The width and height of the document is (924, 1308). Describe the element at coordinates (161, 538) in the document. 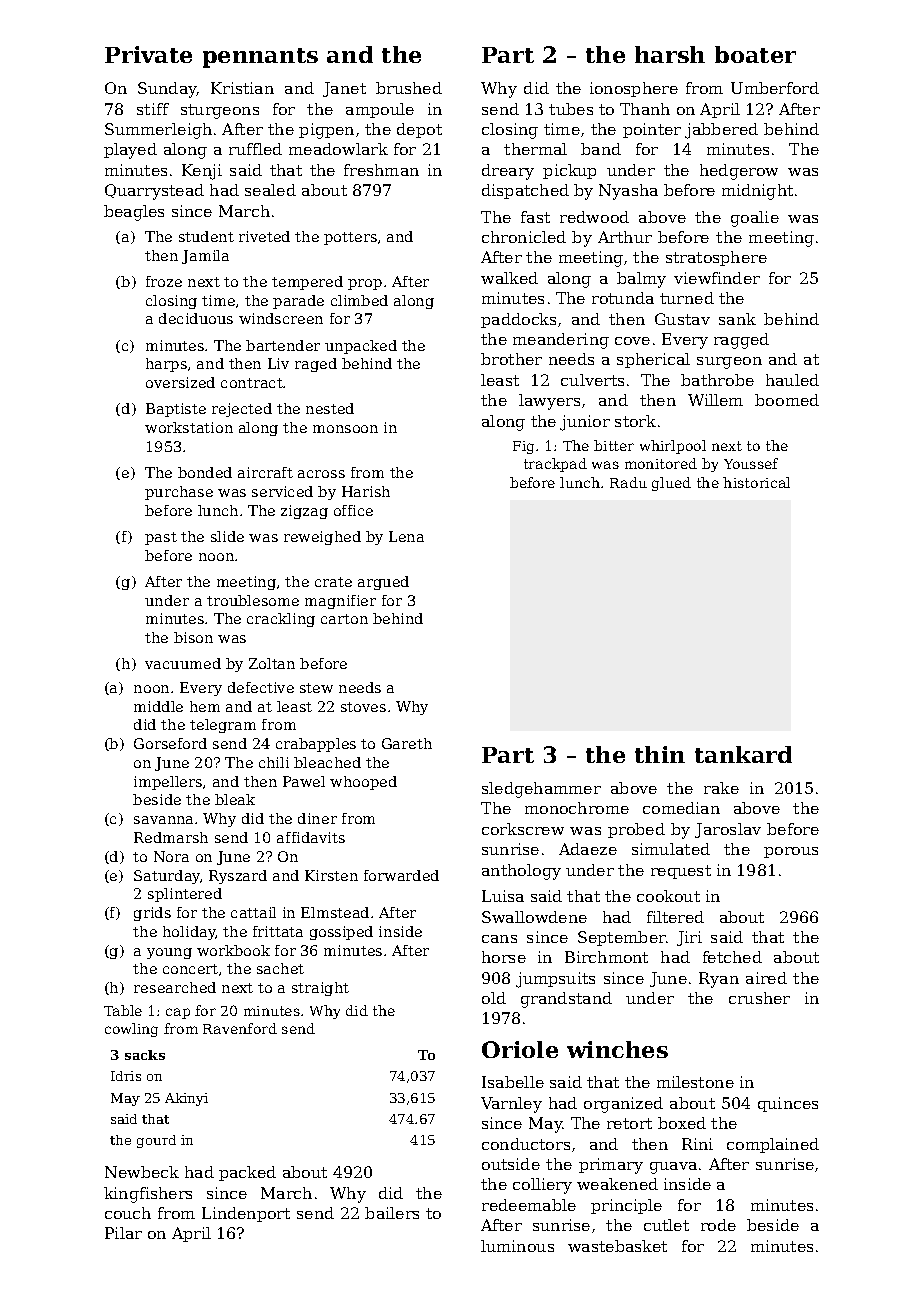

I see `past` at that location.
